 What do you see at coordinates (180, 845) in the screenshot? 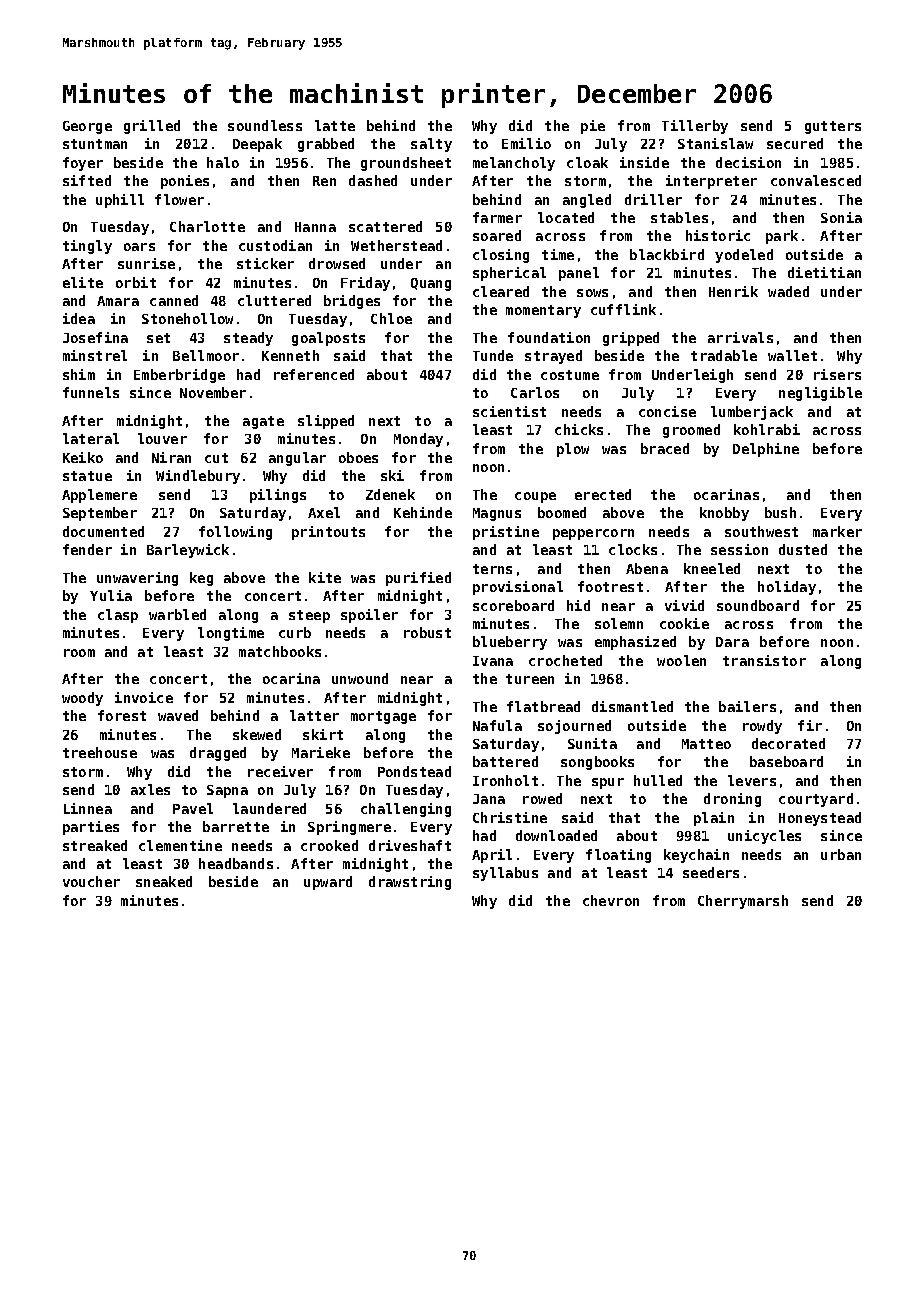
I see `clementine` at bounding box center [180, 845].
